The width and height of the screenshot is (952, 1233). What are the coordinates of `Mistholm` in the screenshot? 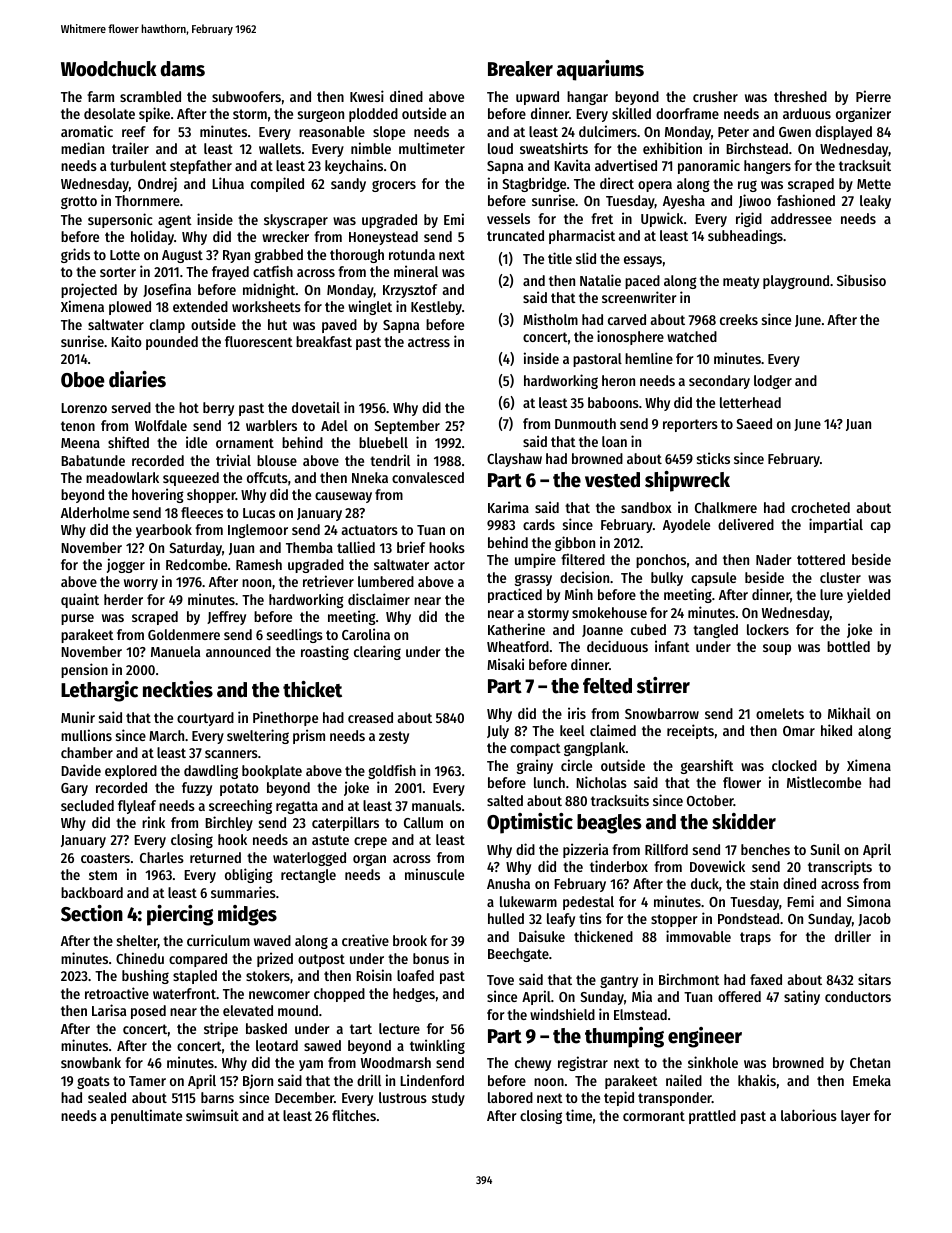 It's located at (550, 319).
